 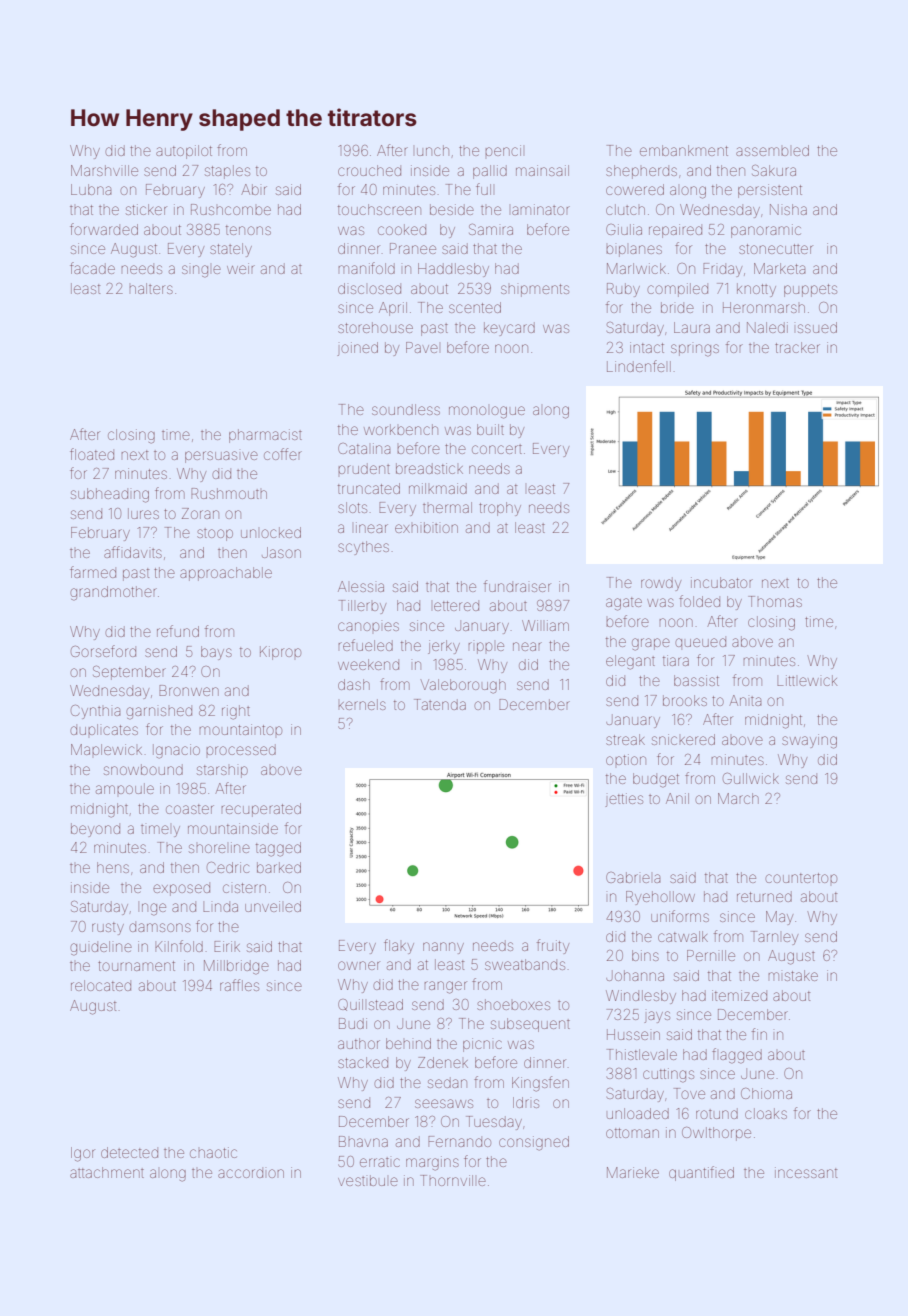 I want to click on swaying, so click(x=809, y=741).
